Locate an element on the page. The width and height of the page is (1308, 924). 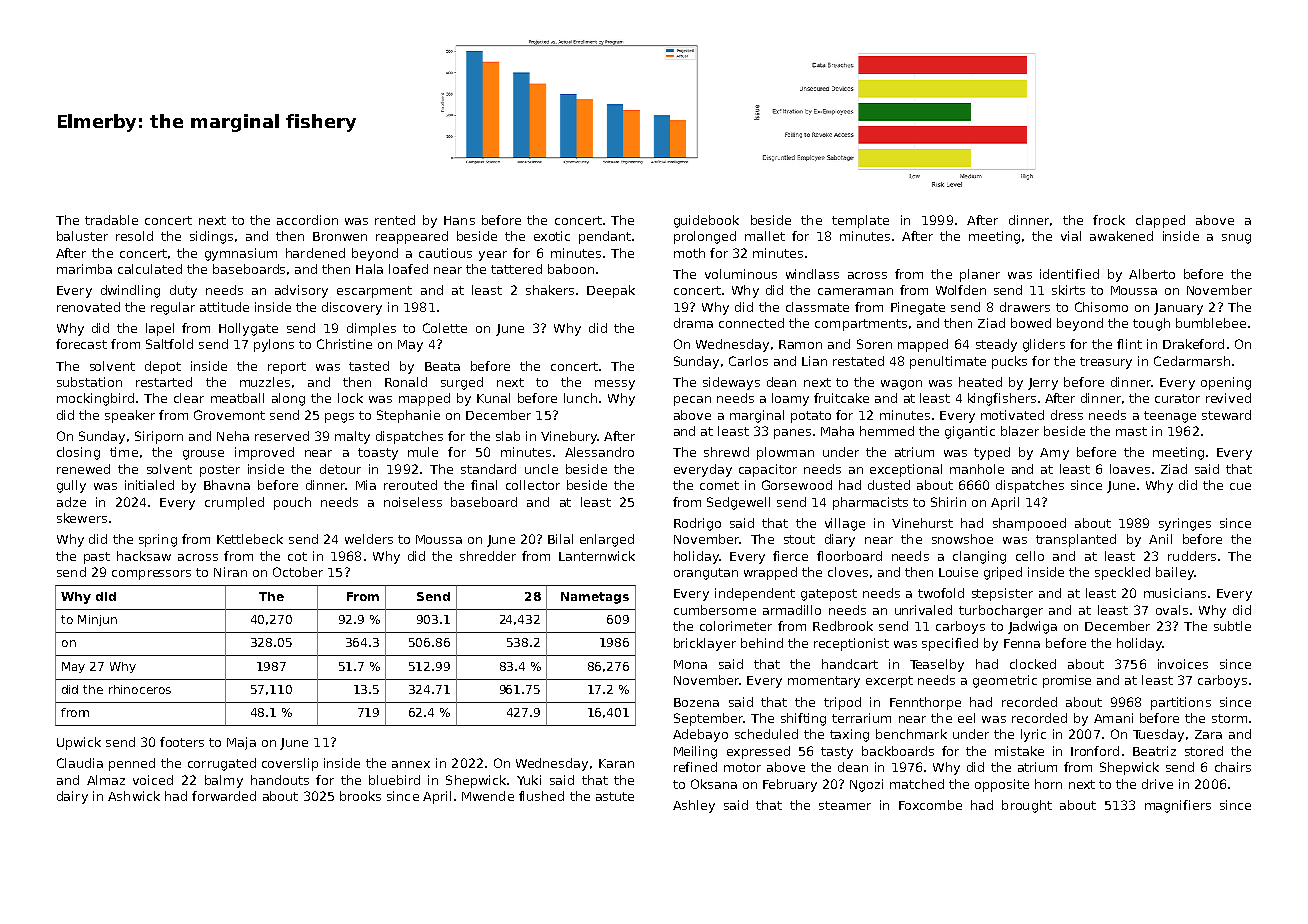
Mia is located at coordinates (366, 485).
